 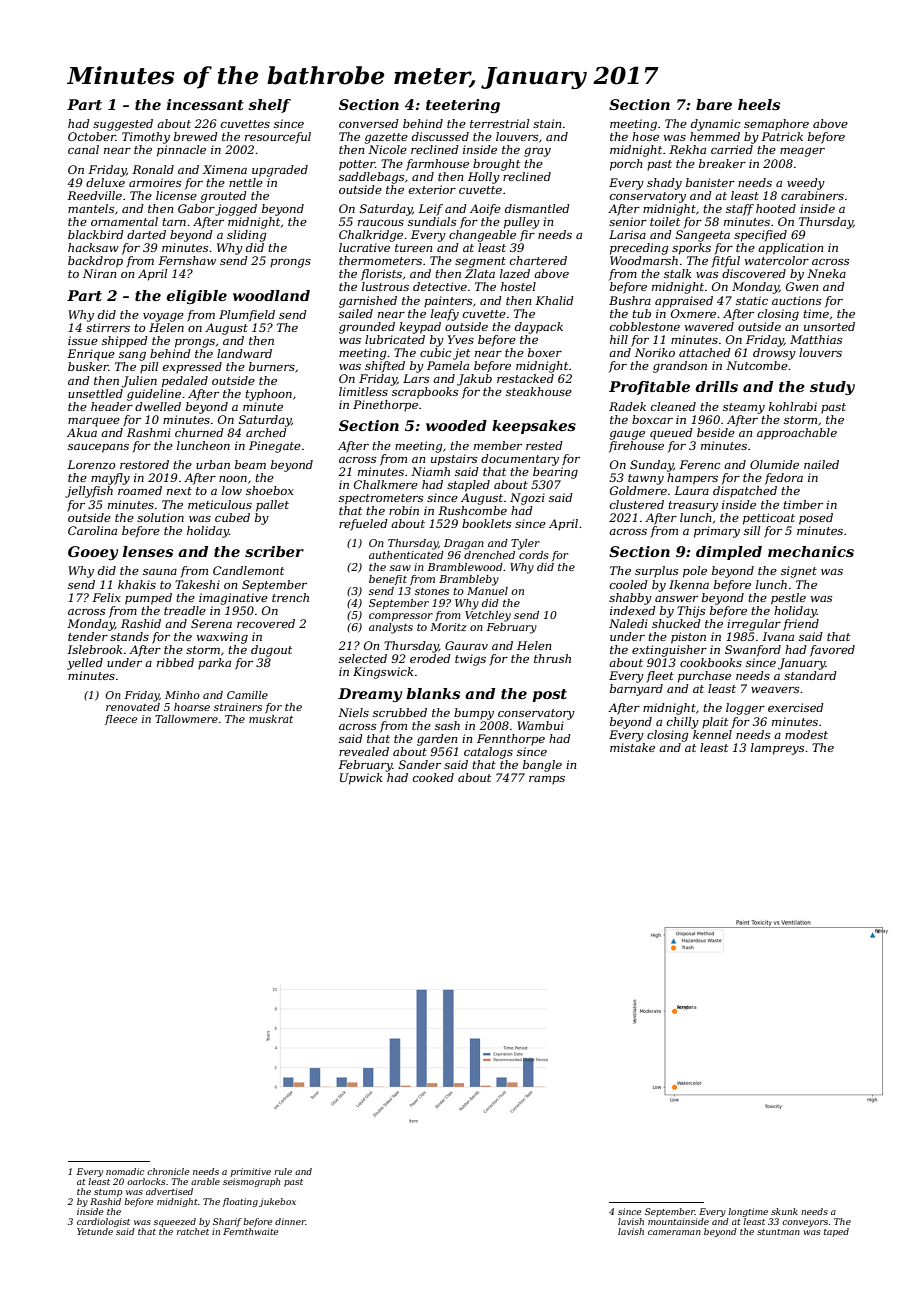 What do you see at coordinates (759, 104) in the screenshot?
I see `heels` at bounding box center [759, 104].
